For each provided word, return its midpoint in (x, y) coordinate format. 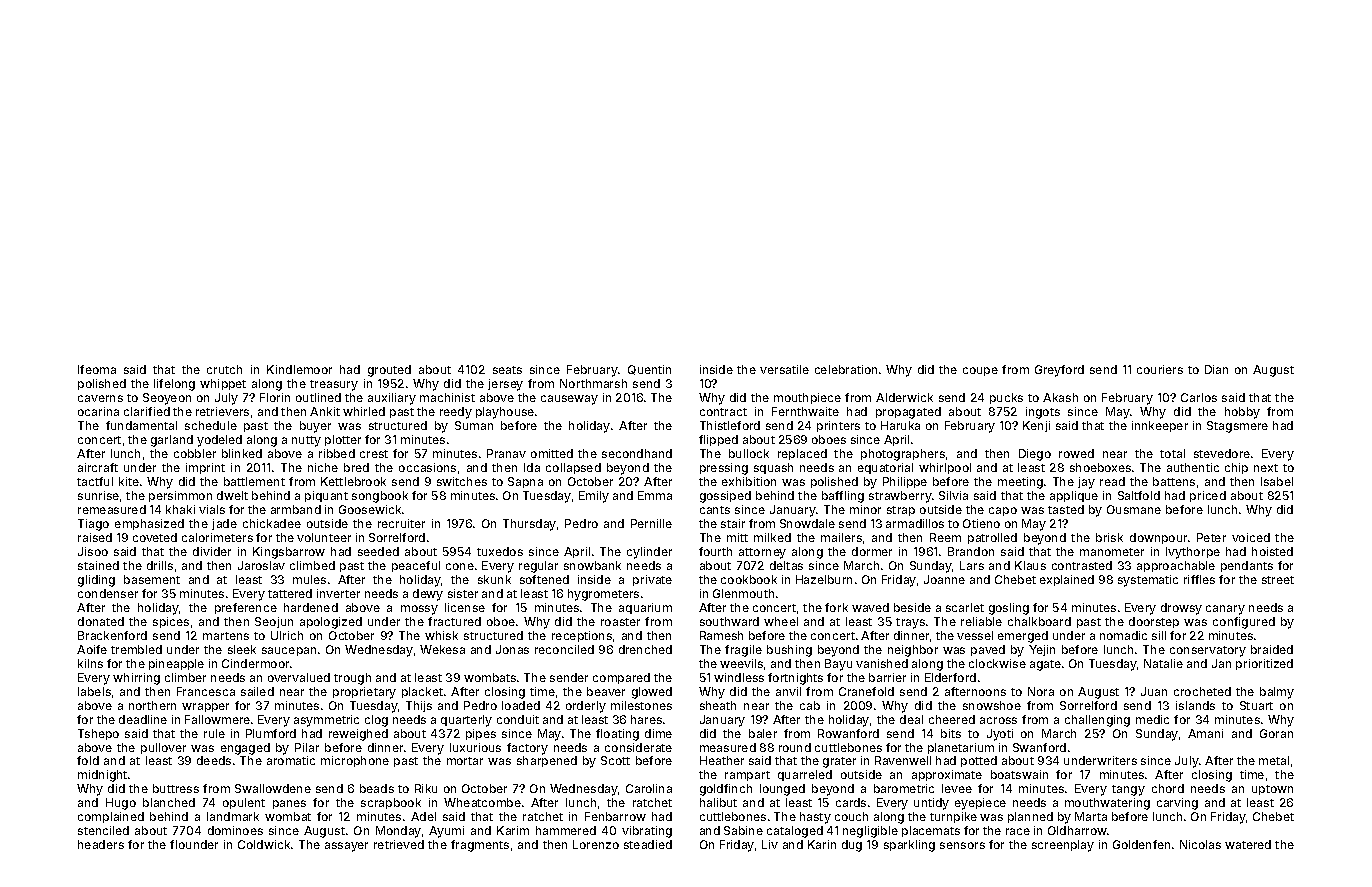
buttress (176, 788)
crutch (224, 369)
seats (507, 370)
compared (621, 678)
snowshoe (992, 705)
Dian (1216, 369)
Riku (426, 788)
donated (101, 621)
